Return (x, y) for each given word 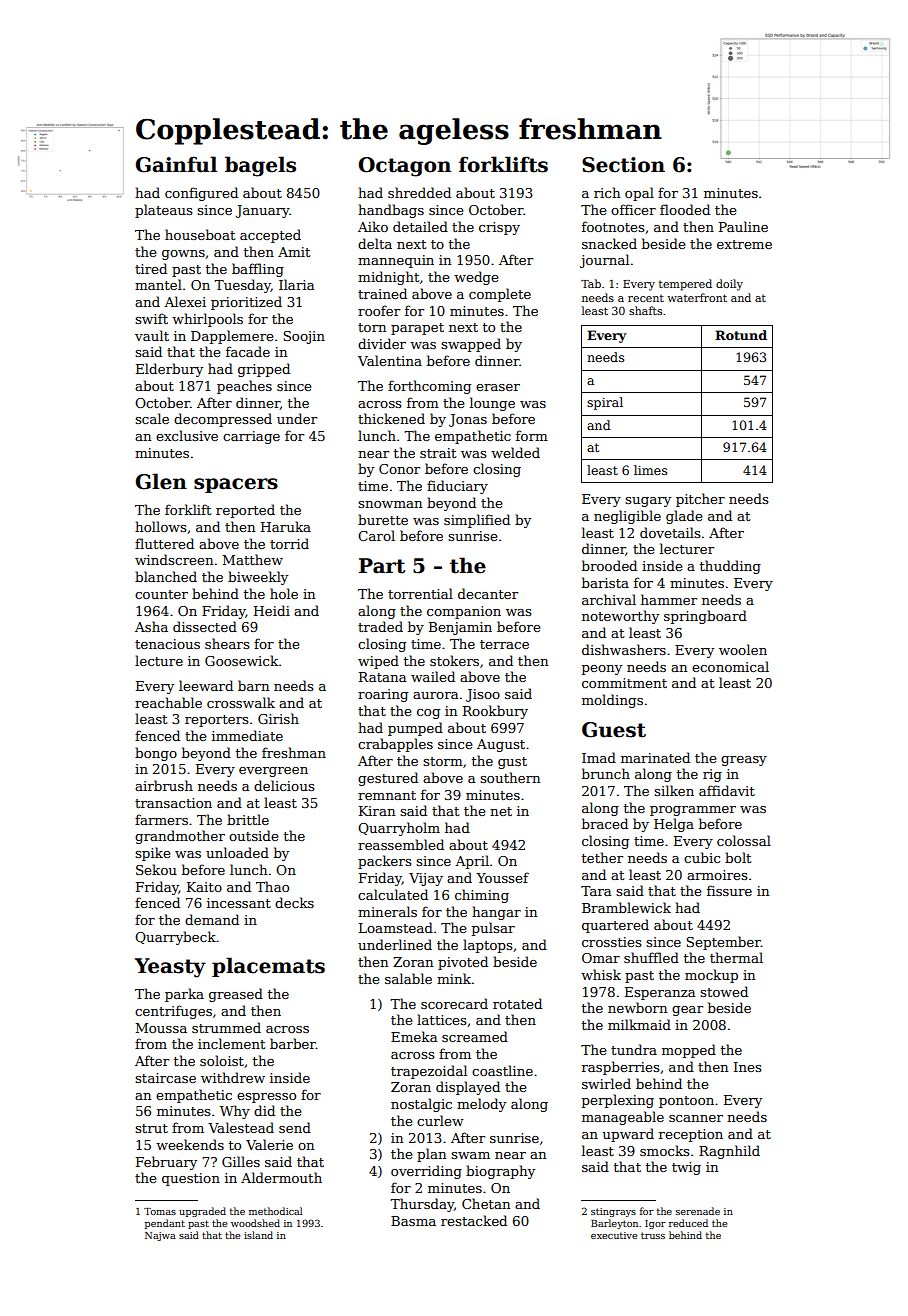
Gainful (176, 164)
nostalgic (421, 1105)
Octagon (405, 167)
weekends (190, 1144)
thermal (736, 957)
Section (623, 165)
